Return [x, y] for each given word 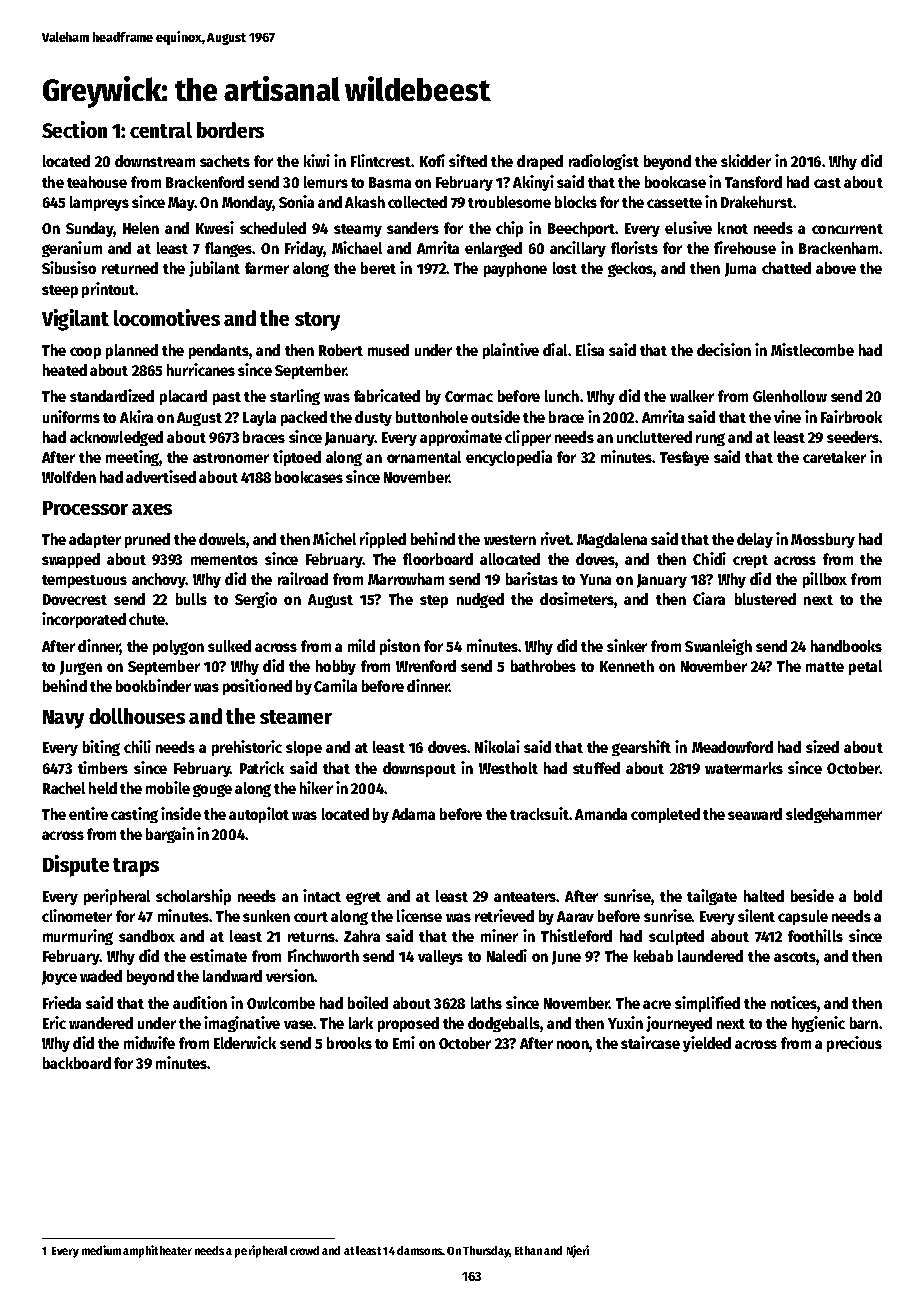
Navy [63, 719]
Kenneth [627, 666]
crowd [304, 1250]
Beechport [581, 229]
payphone [515, 269]
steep [60, 291]
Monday [247, 203]
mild [361, 645]
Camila [335, 685]
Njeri [578, 1251]
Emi [404, 1042]
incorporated [84, 620]
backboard [77, 1063]
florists [634, 247]
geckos [630, 269]
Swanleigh [718, 647]
